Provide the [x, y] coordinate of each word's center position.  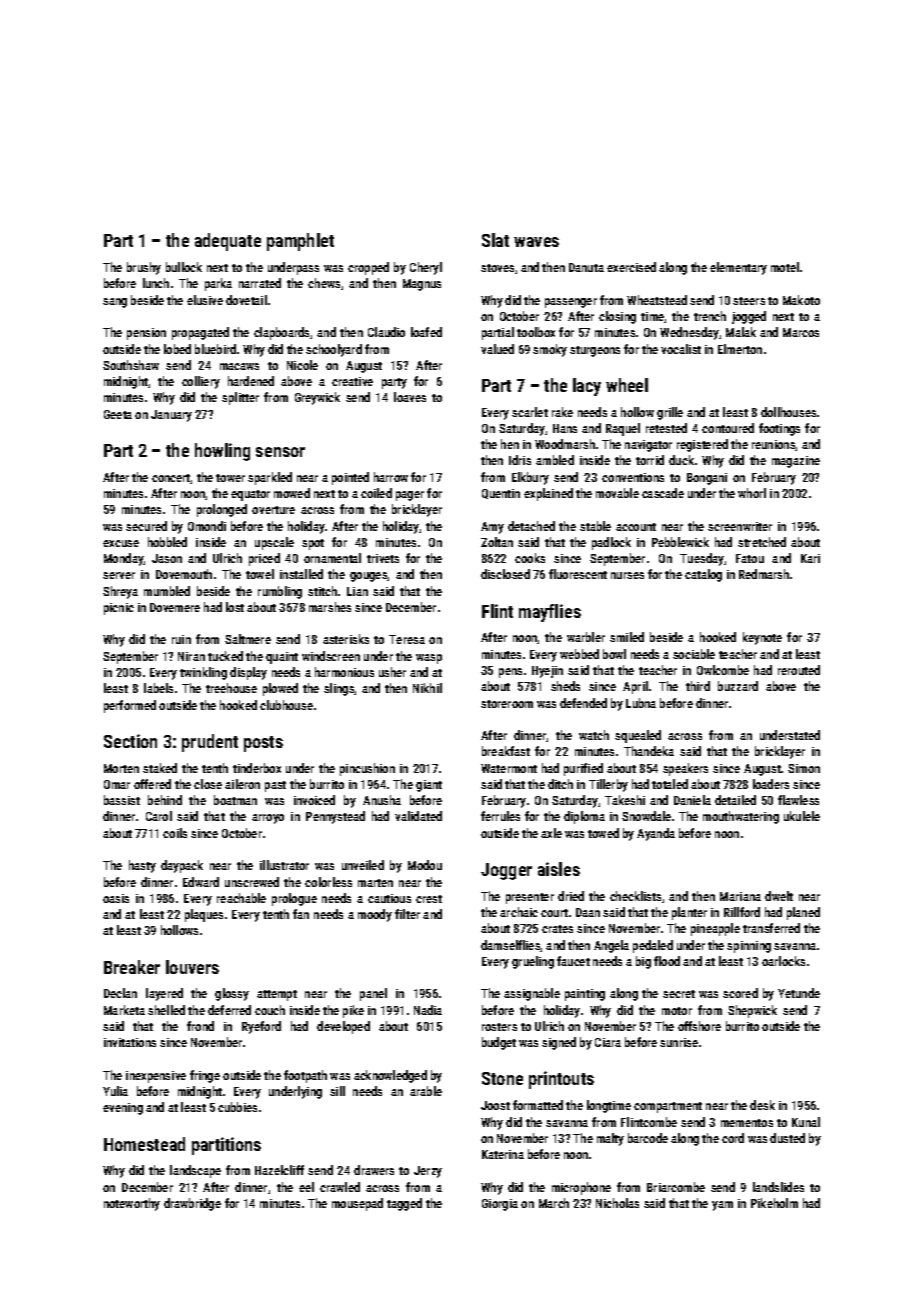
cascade [663, 493]
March [554, 1203]
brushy [144, 268]
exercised [631, 267]
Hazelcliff [279, 1170]
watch [594, 735]
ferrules [500, 816]
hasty [142, 866]
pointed [350, 478]
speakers [685, 769]
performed [130, 706]
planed [803, 913]
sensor [280, 452]
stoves [497, 268]
